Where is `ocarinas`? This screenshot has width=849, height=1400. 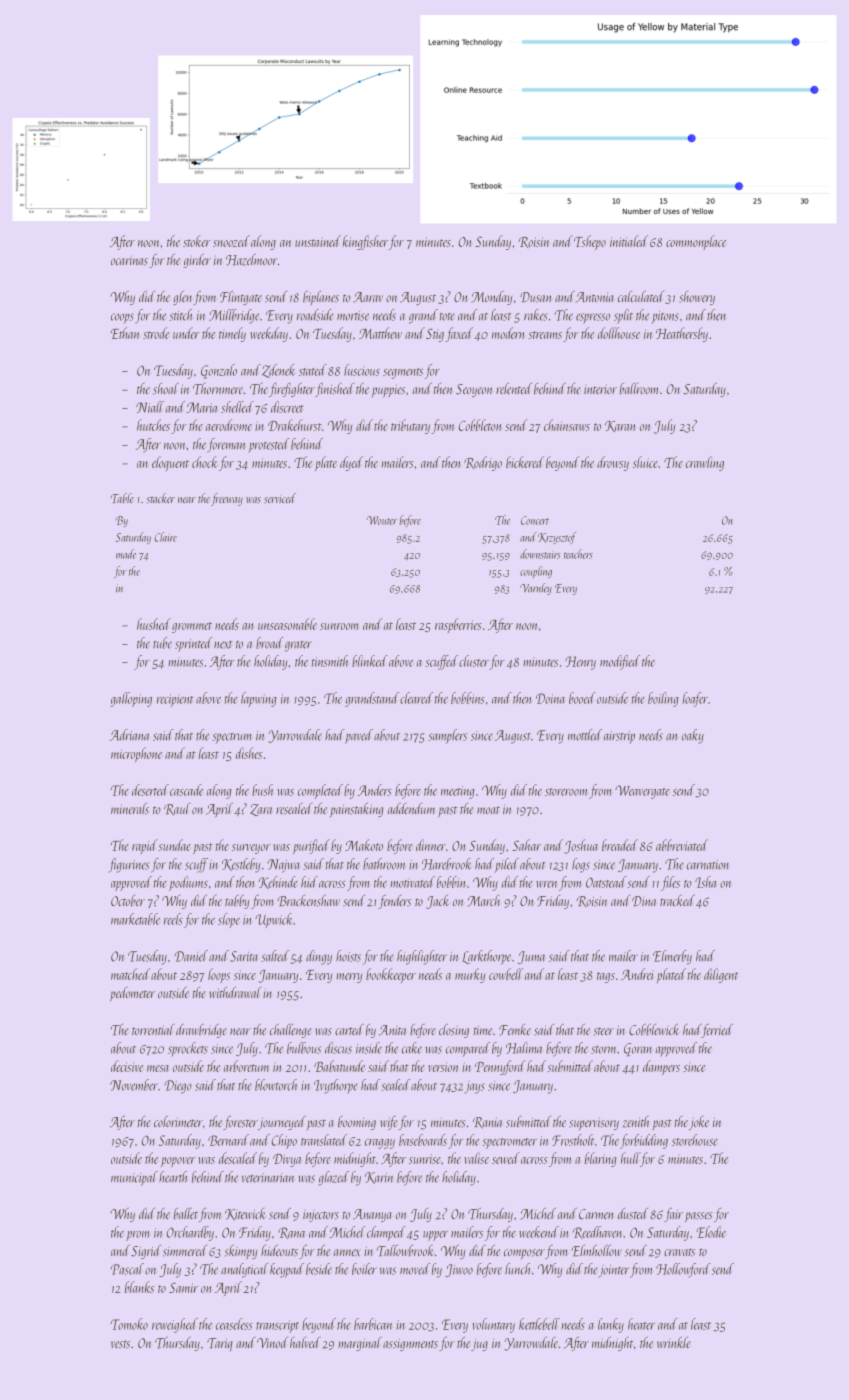
ocarinas is located at coordinates (129, 260).
